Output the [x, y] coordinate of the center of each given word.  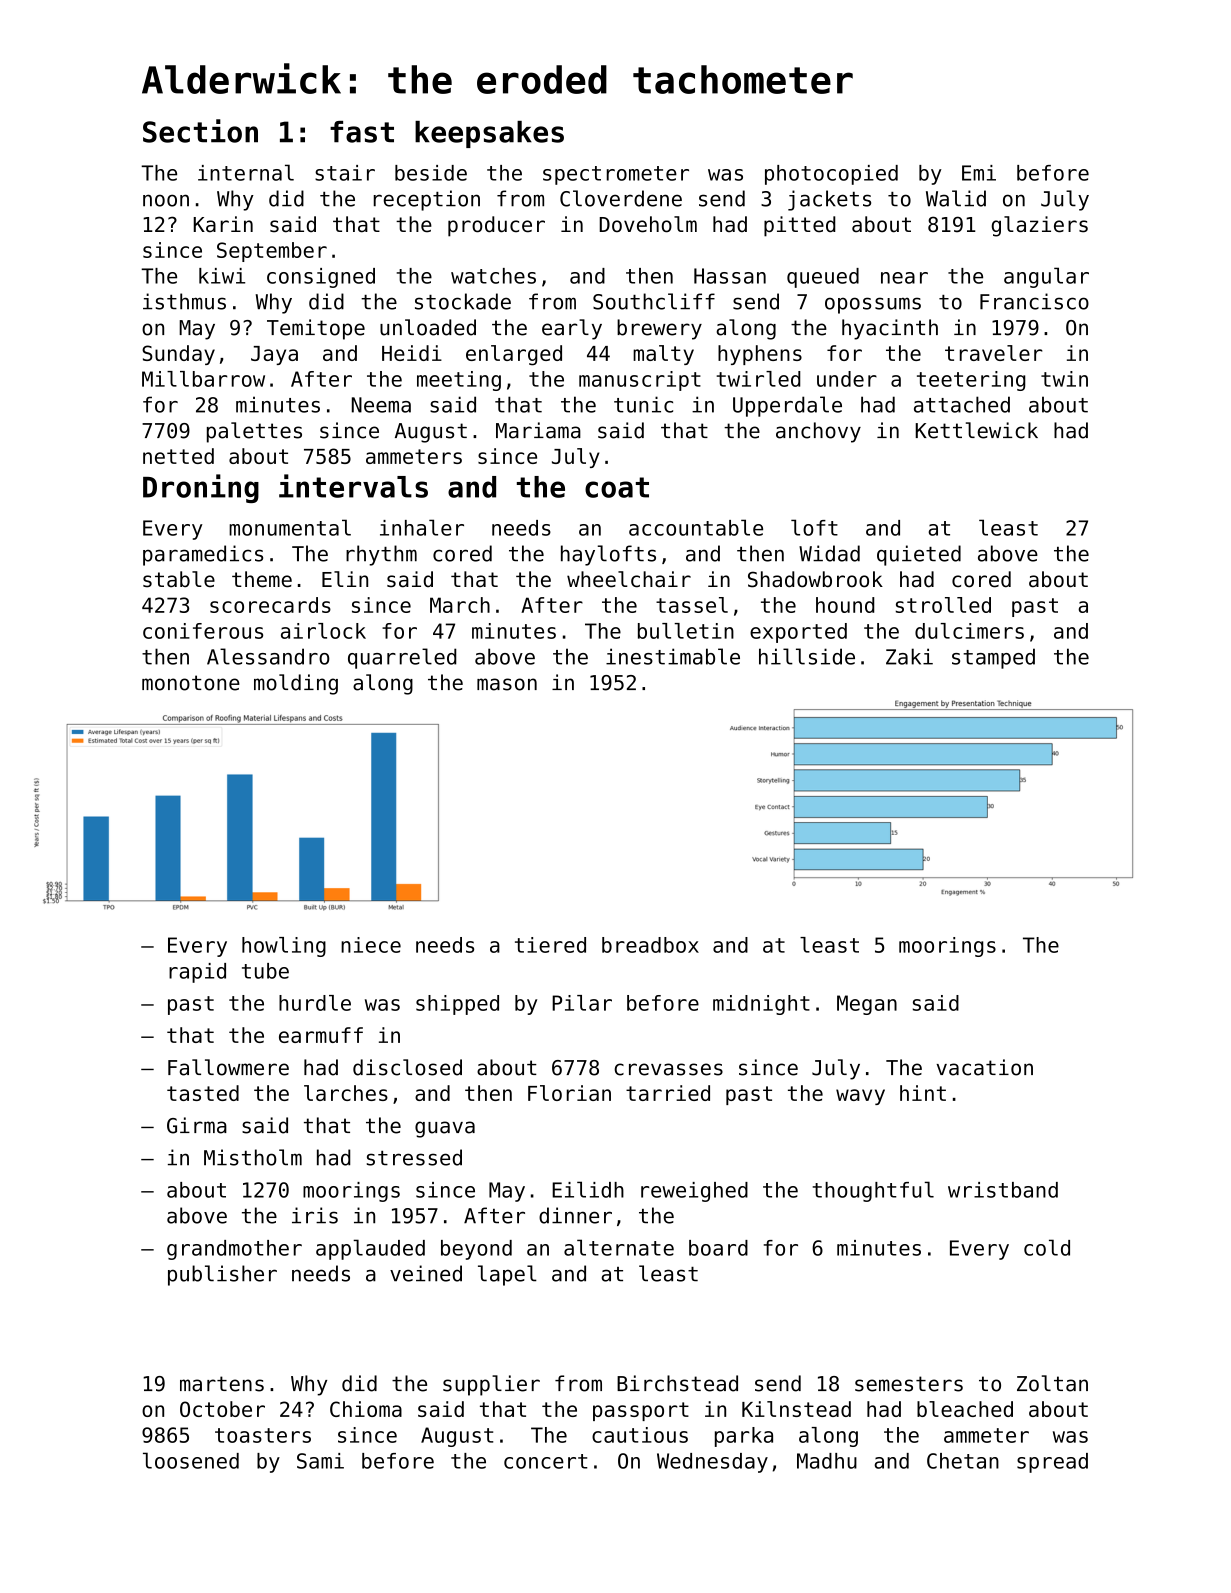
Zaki [909, 656]
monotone [191, 683]
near [904, 278]
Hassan [730, 276]
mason [507, 684]
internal [246, 172]
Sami [320, 1461]
